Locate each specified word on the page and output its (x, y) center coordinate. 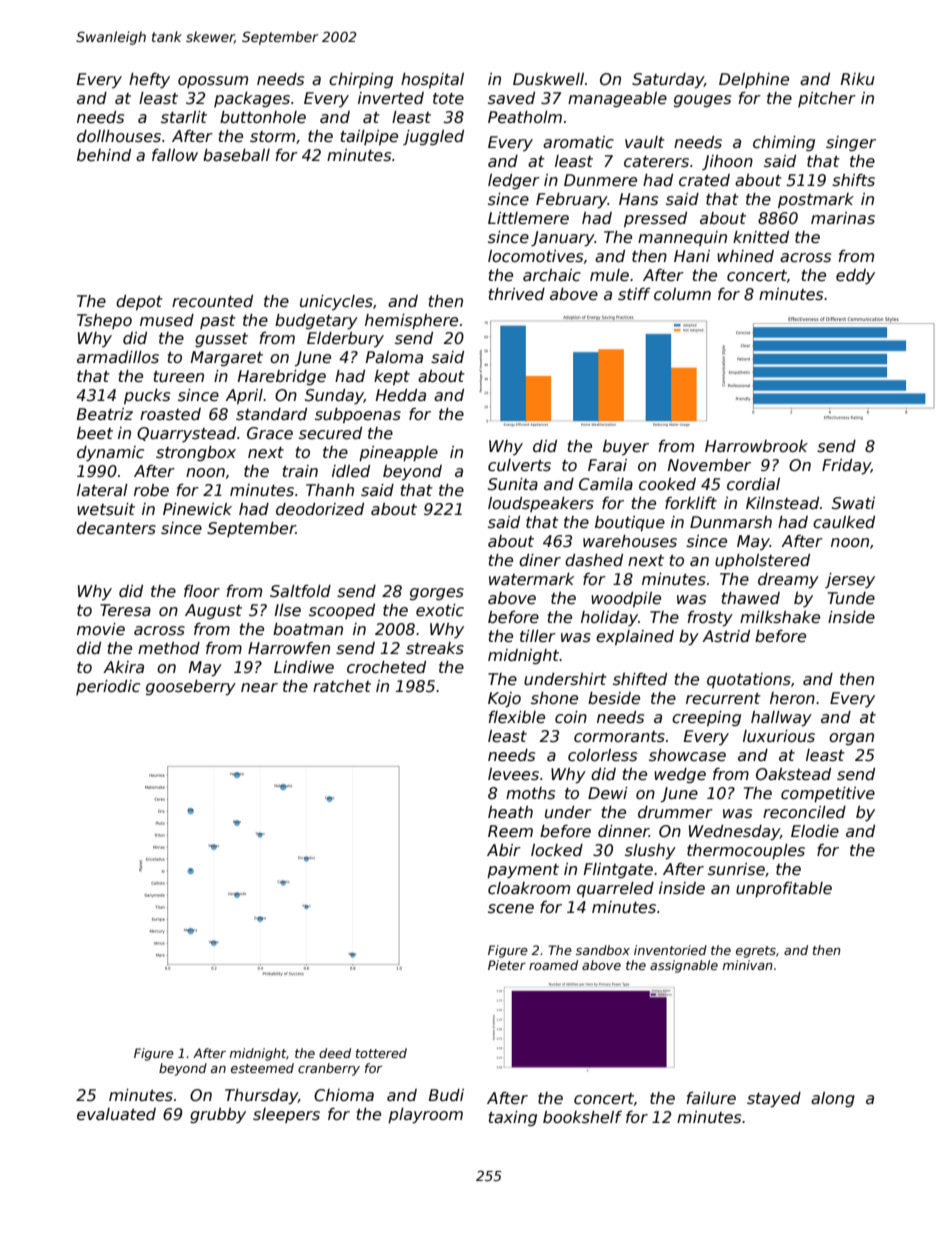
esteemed (262, 1068)
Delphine (754, 80)
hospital (432, 80)
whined (745, 256)
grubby (218, 1115)
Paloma (394, 357)
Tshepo (104, 321)
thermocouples (746, 851)
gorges (437, 594)
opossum (213, 82)
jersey (850, 580)
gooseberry (191, 688)
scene (511, 908)
